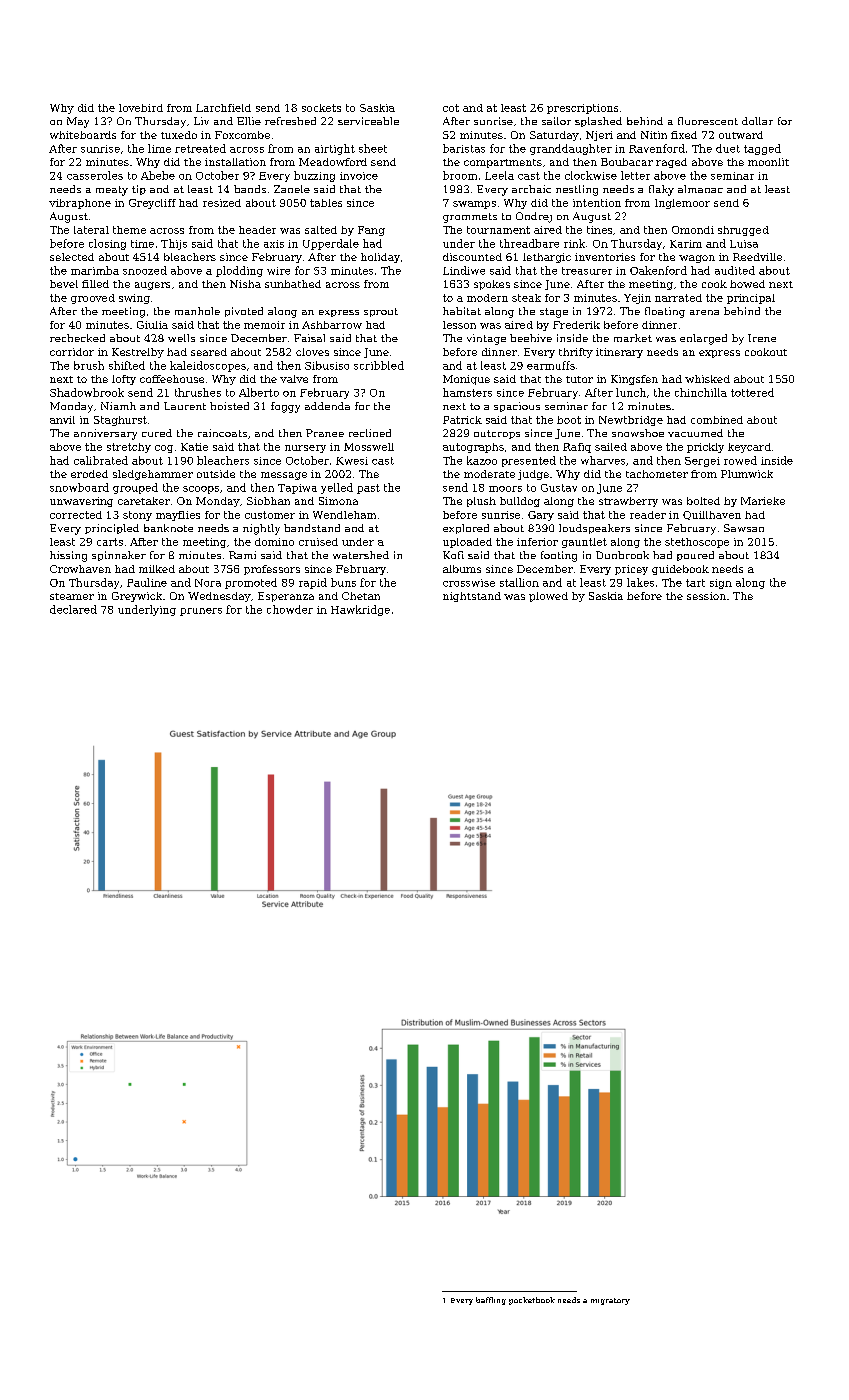 The width and height of the page is (849, 1400). Describe the element at coordinates (708, 121) in the page. I see `fluorescent` at that location.
